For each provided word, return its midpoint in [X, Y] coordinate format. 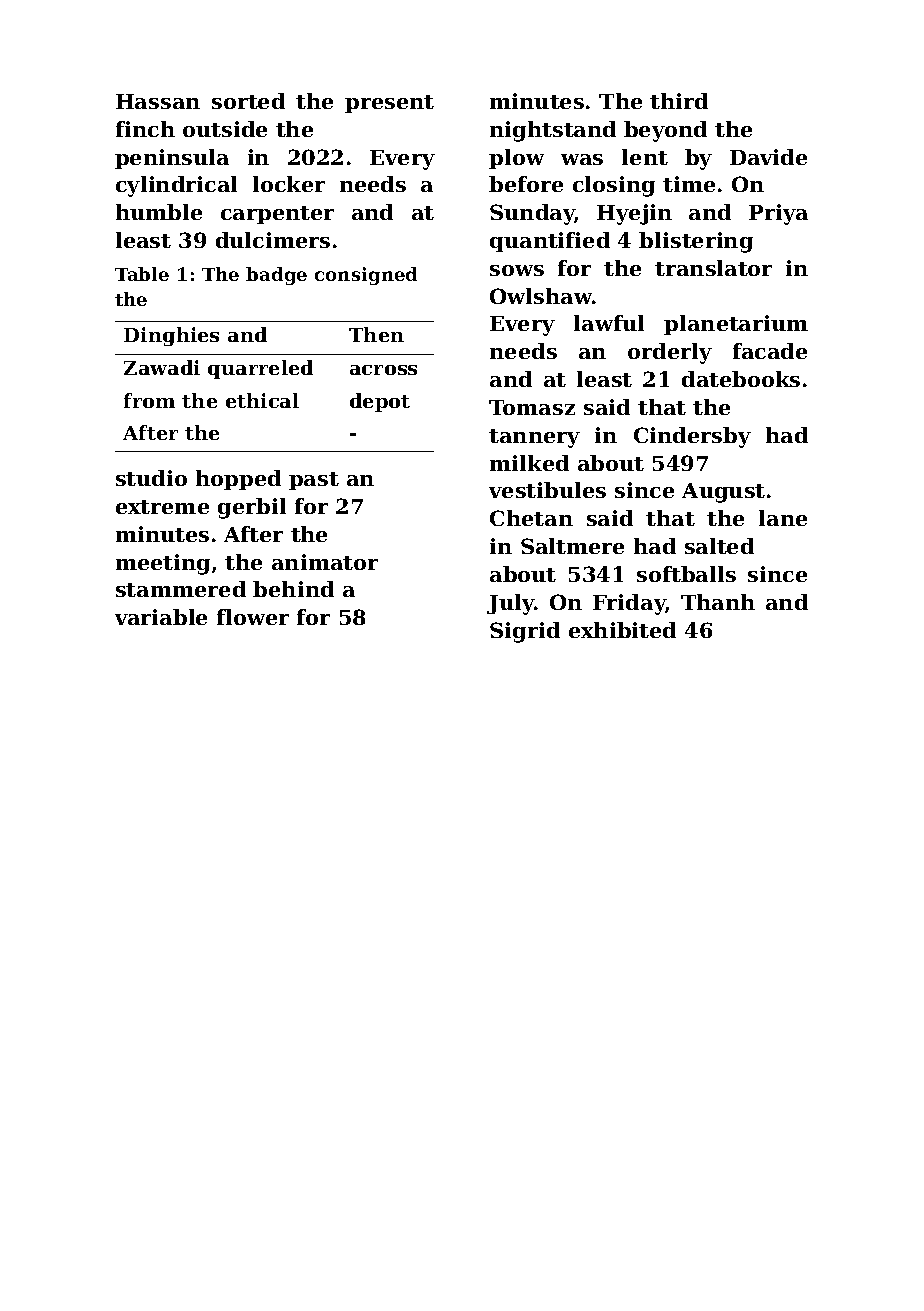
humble [159, 212]
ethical [262, 400]
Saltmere [572, 546]
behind [293, 589]
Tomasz [532, 407]
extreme [162, 507]
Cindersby [692, 437]
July [511, 604]
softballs [686, 574]
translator [713, 268]
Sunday [532, 214]
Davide [768, 157]
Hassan [158, 101]
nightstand [553, 131]
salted [719, 546]
